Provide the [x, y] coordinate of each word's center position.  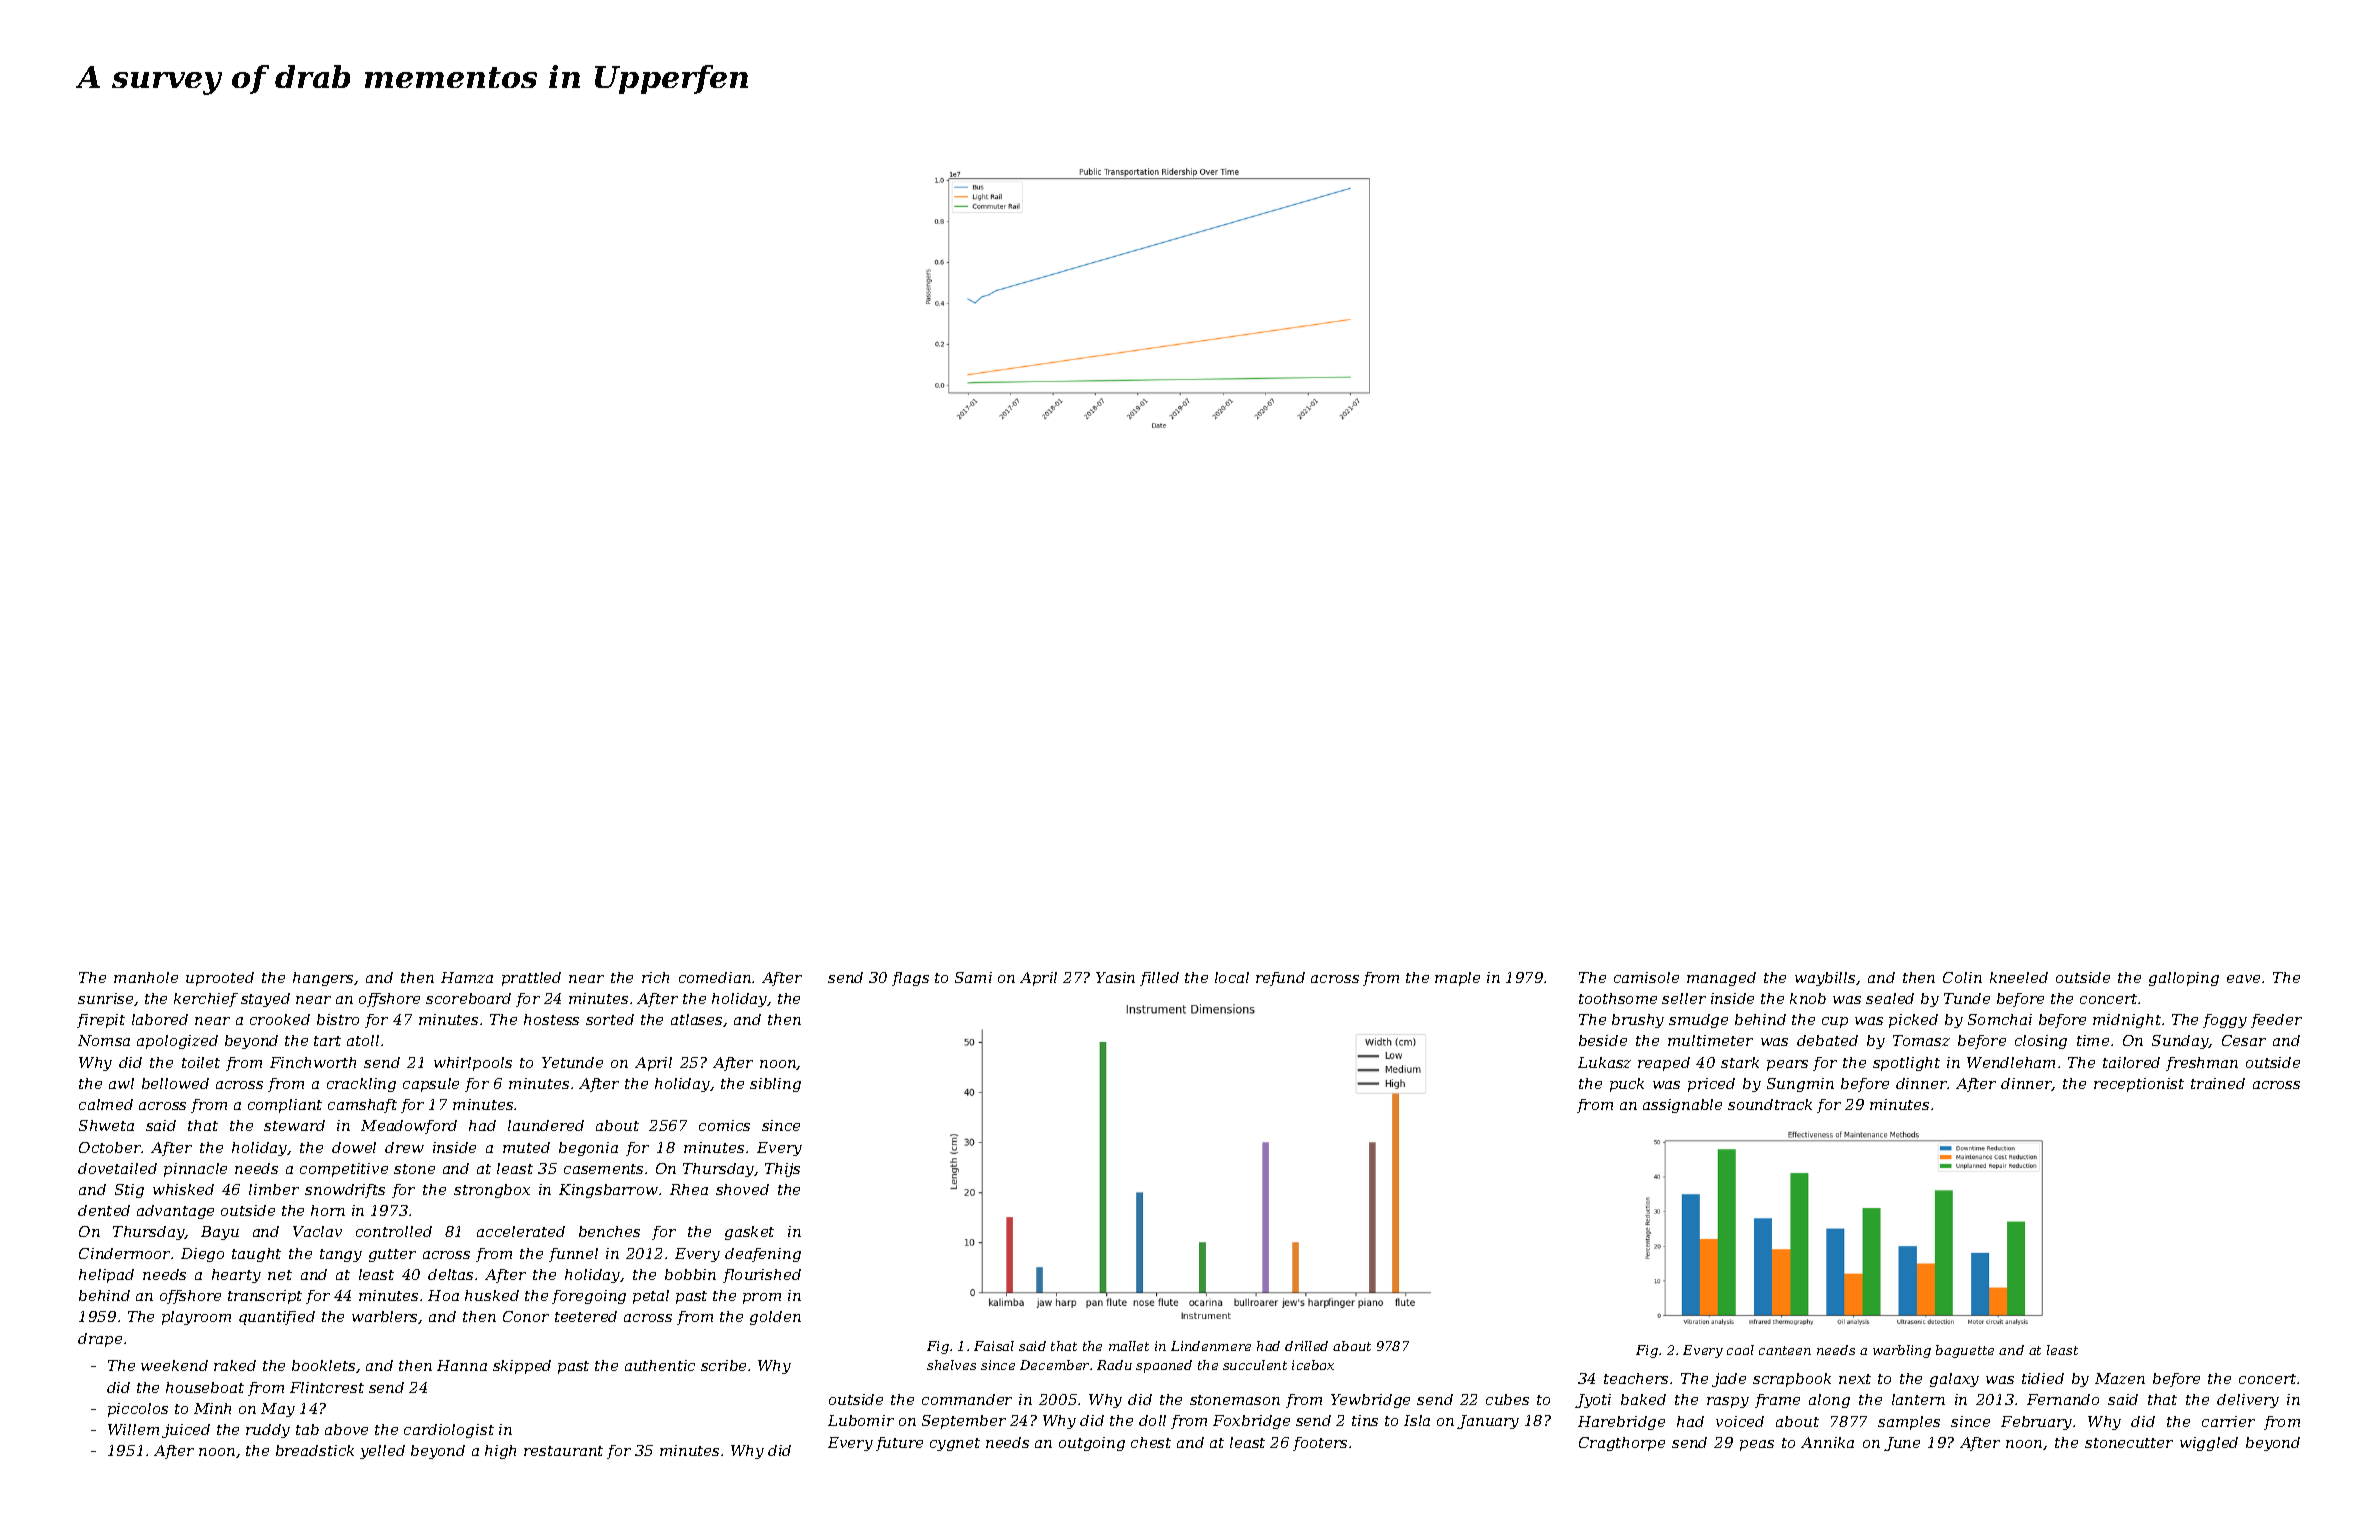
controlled [394, 1231]
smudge [1698, 1021]
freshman [2202, 1064]
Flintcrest [327, 1387]
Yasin [1115, 977]
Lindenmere [1211, 1346]
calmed [106, 1104]
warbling [1902, 1351]
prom [762, 1298]
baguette [1965, 1351]
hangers [323, 979]
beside [1603, 1040]
